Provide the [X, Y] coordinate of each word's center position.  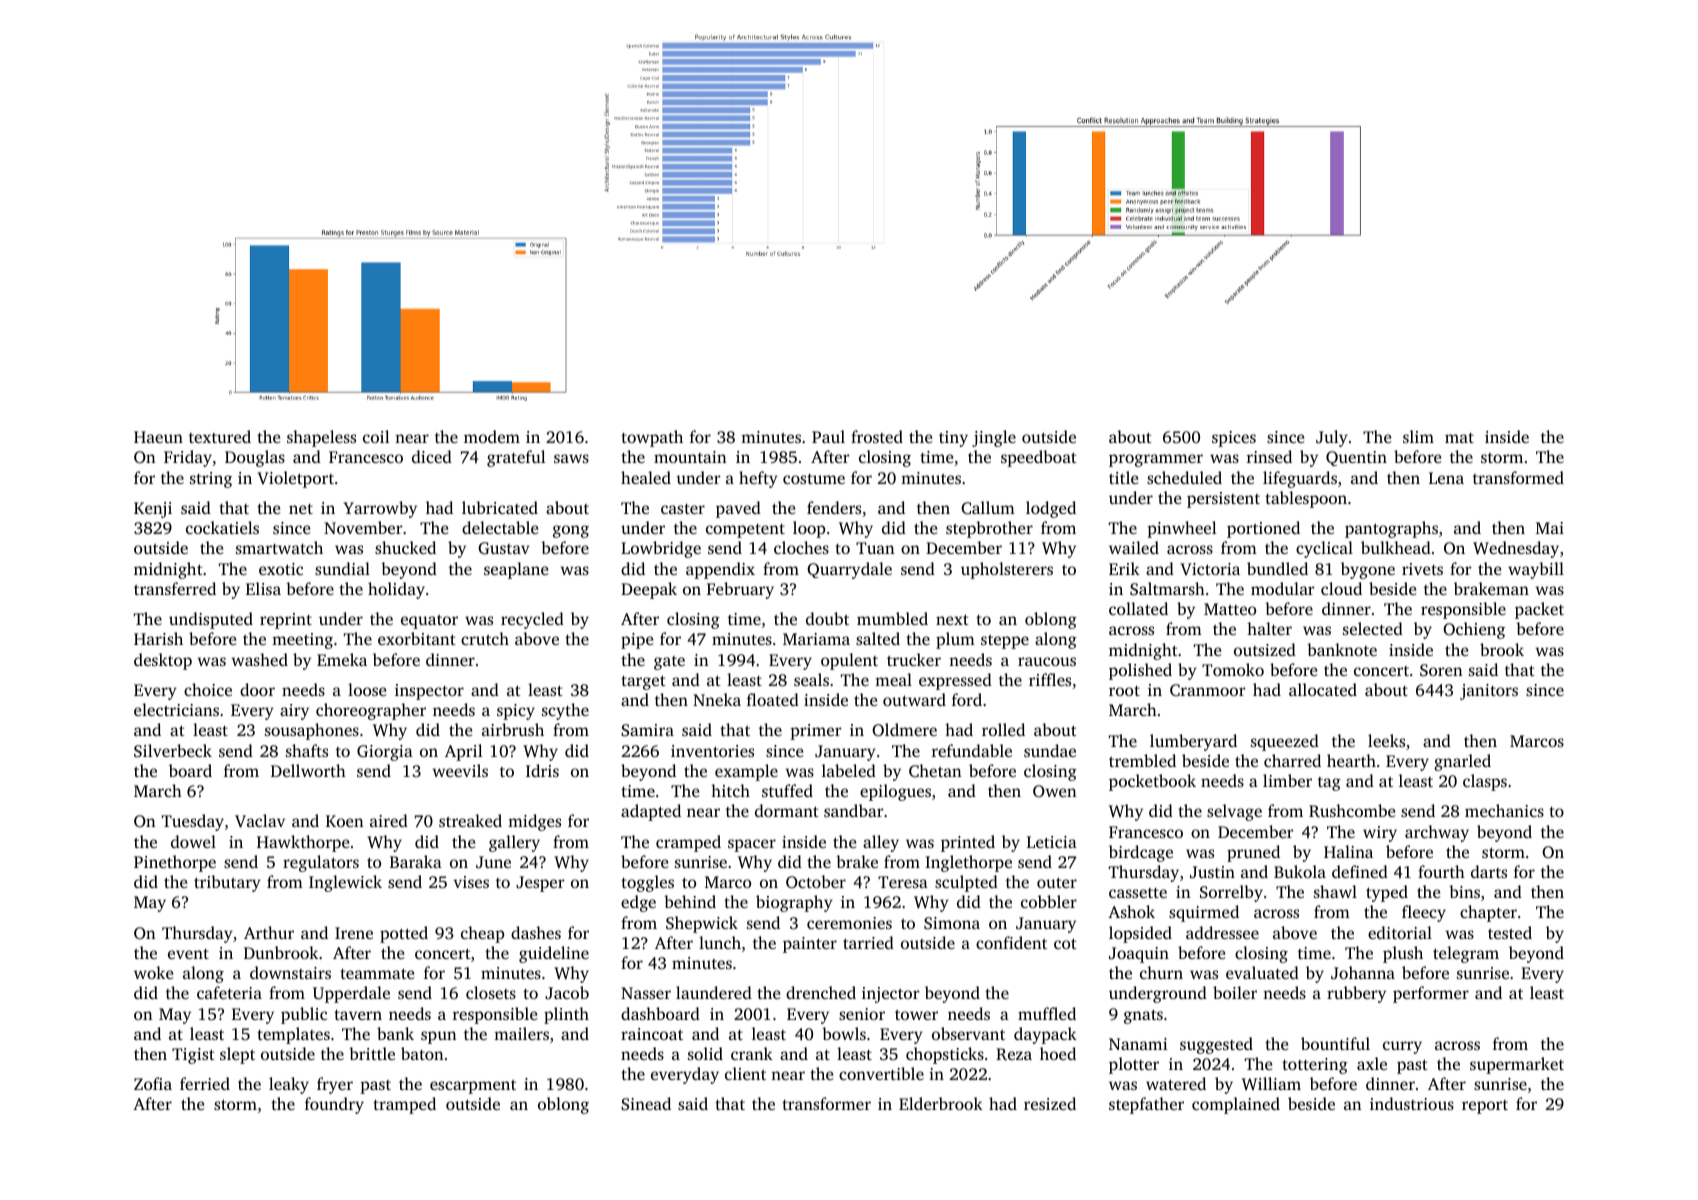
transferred [175, 588]
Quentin [1356, 458]
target [643, 682]
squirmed [1204, 913]
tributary [227, 883]
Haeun [158, 437]
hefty [758, 479]
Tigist [193, 1056]
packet [1539, 610]
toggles [647, 883]
